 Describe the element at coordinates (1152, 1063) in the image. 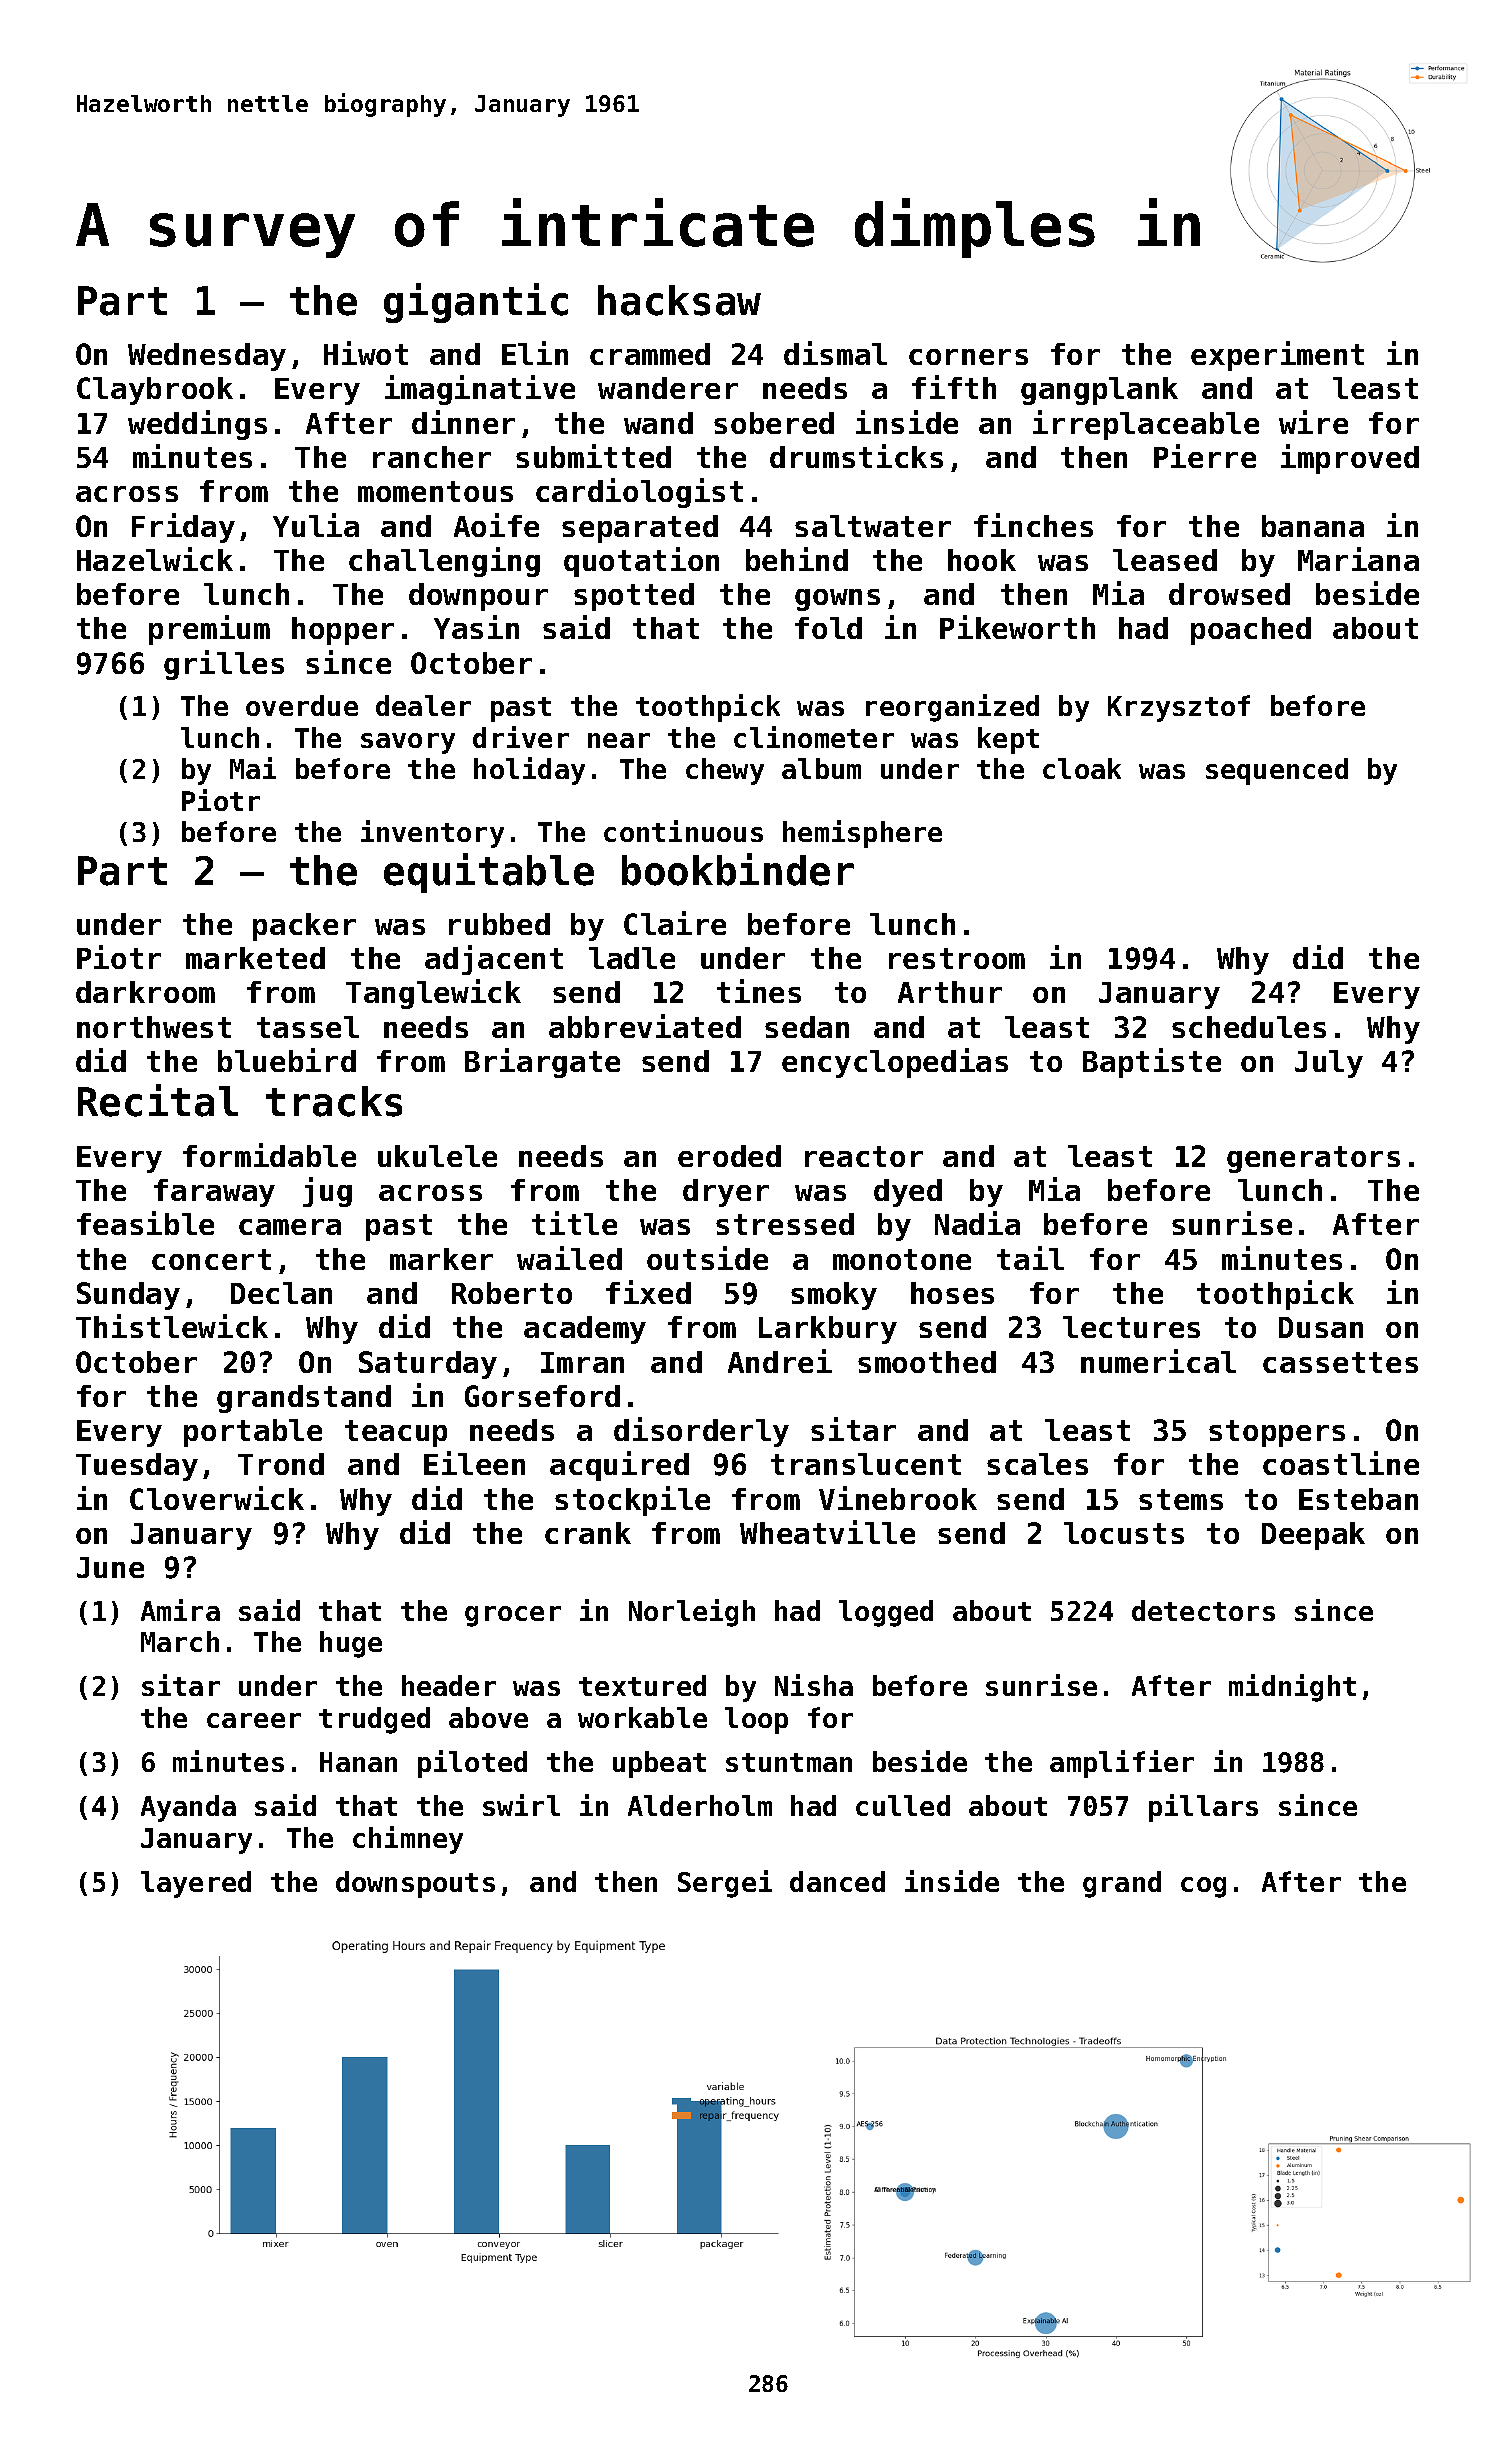

I see `Baptiste` at that location.
